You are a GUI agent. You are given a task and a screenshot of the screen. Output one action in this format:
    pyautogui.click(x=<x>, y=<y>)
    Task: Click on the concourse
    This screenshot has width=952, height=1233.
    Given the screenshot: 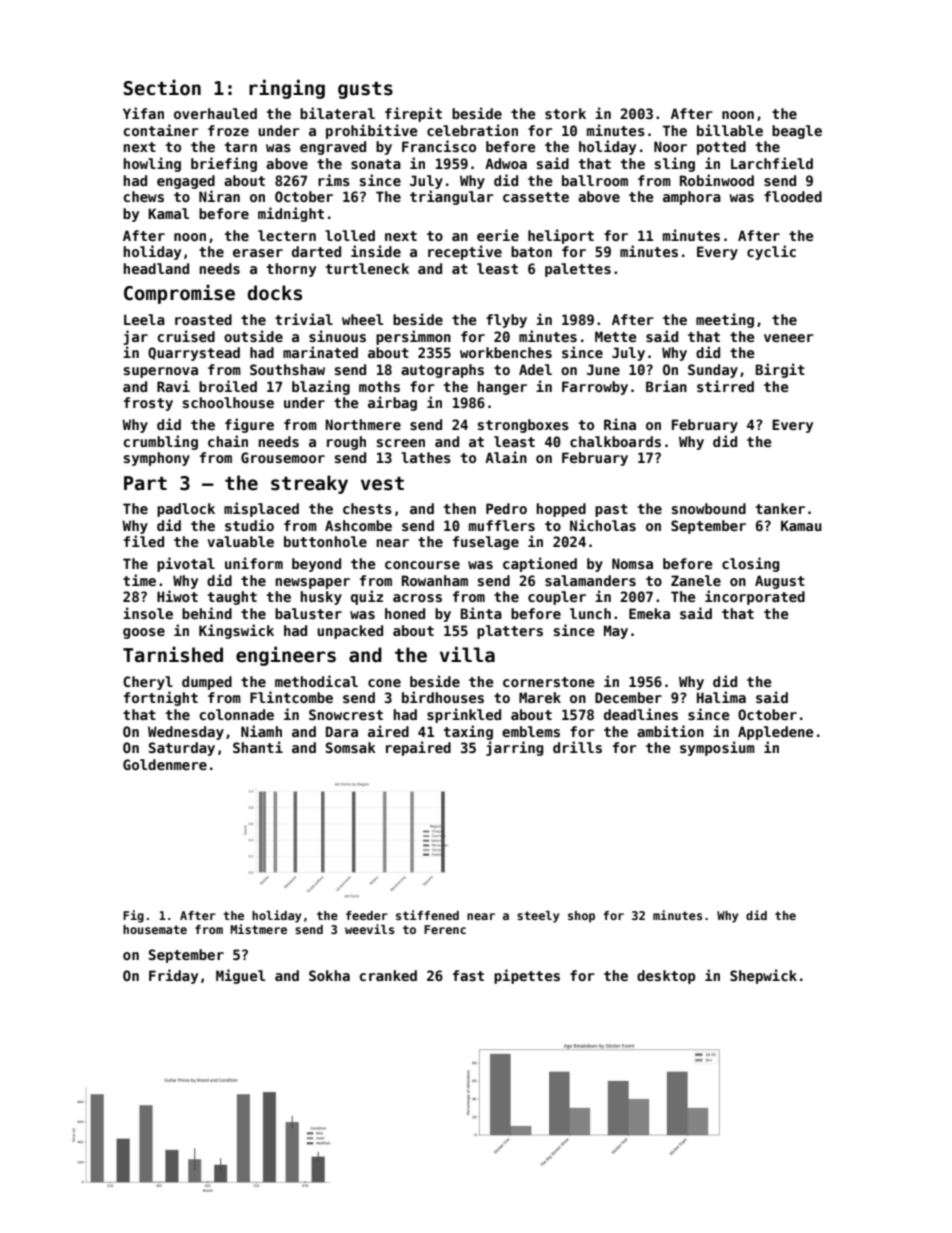 What is the action you would take?
    pyautogui.click(x=422, y=565)
